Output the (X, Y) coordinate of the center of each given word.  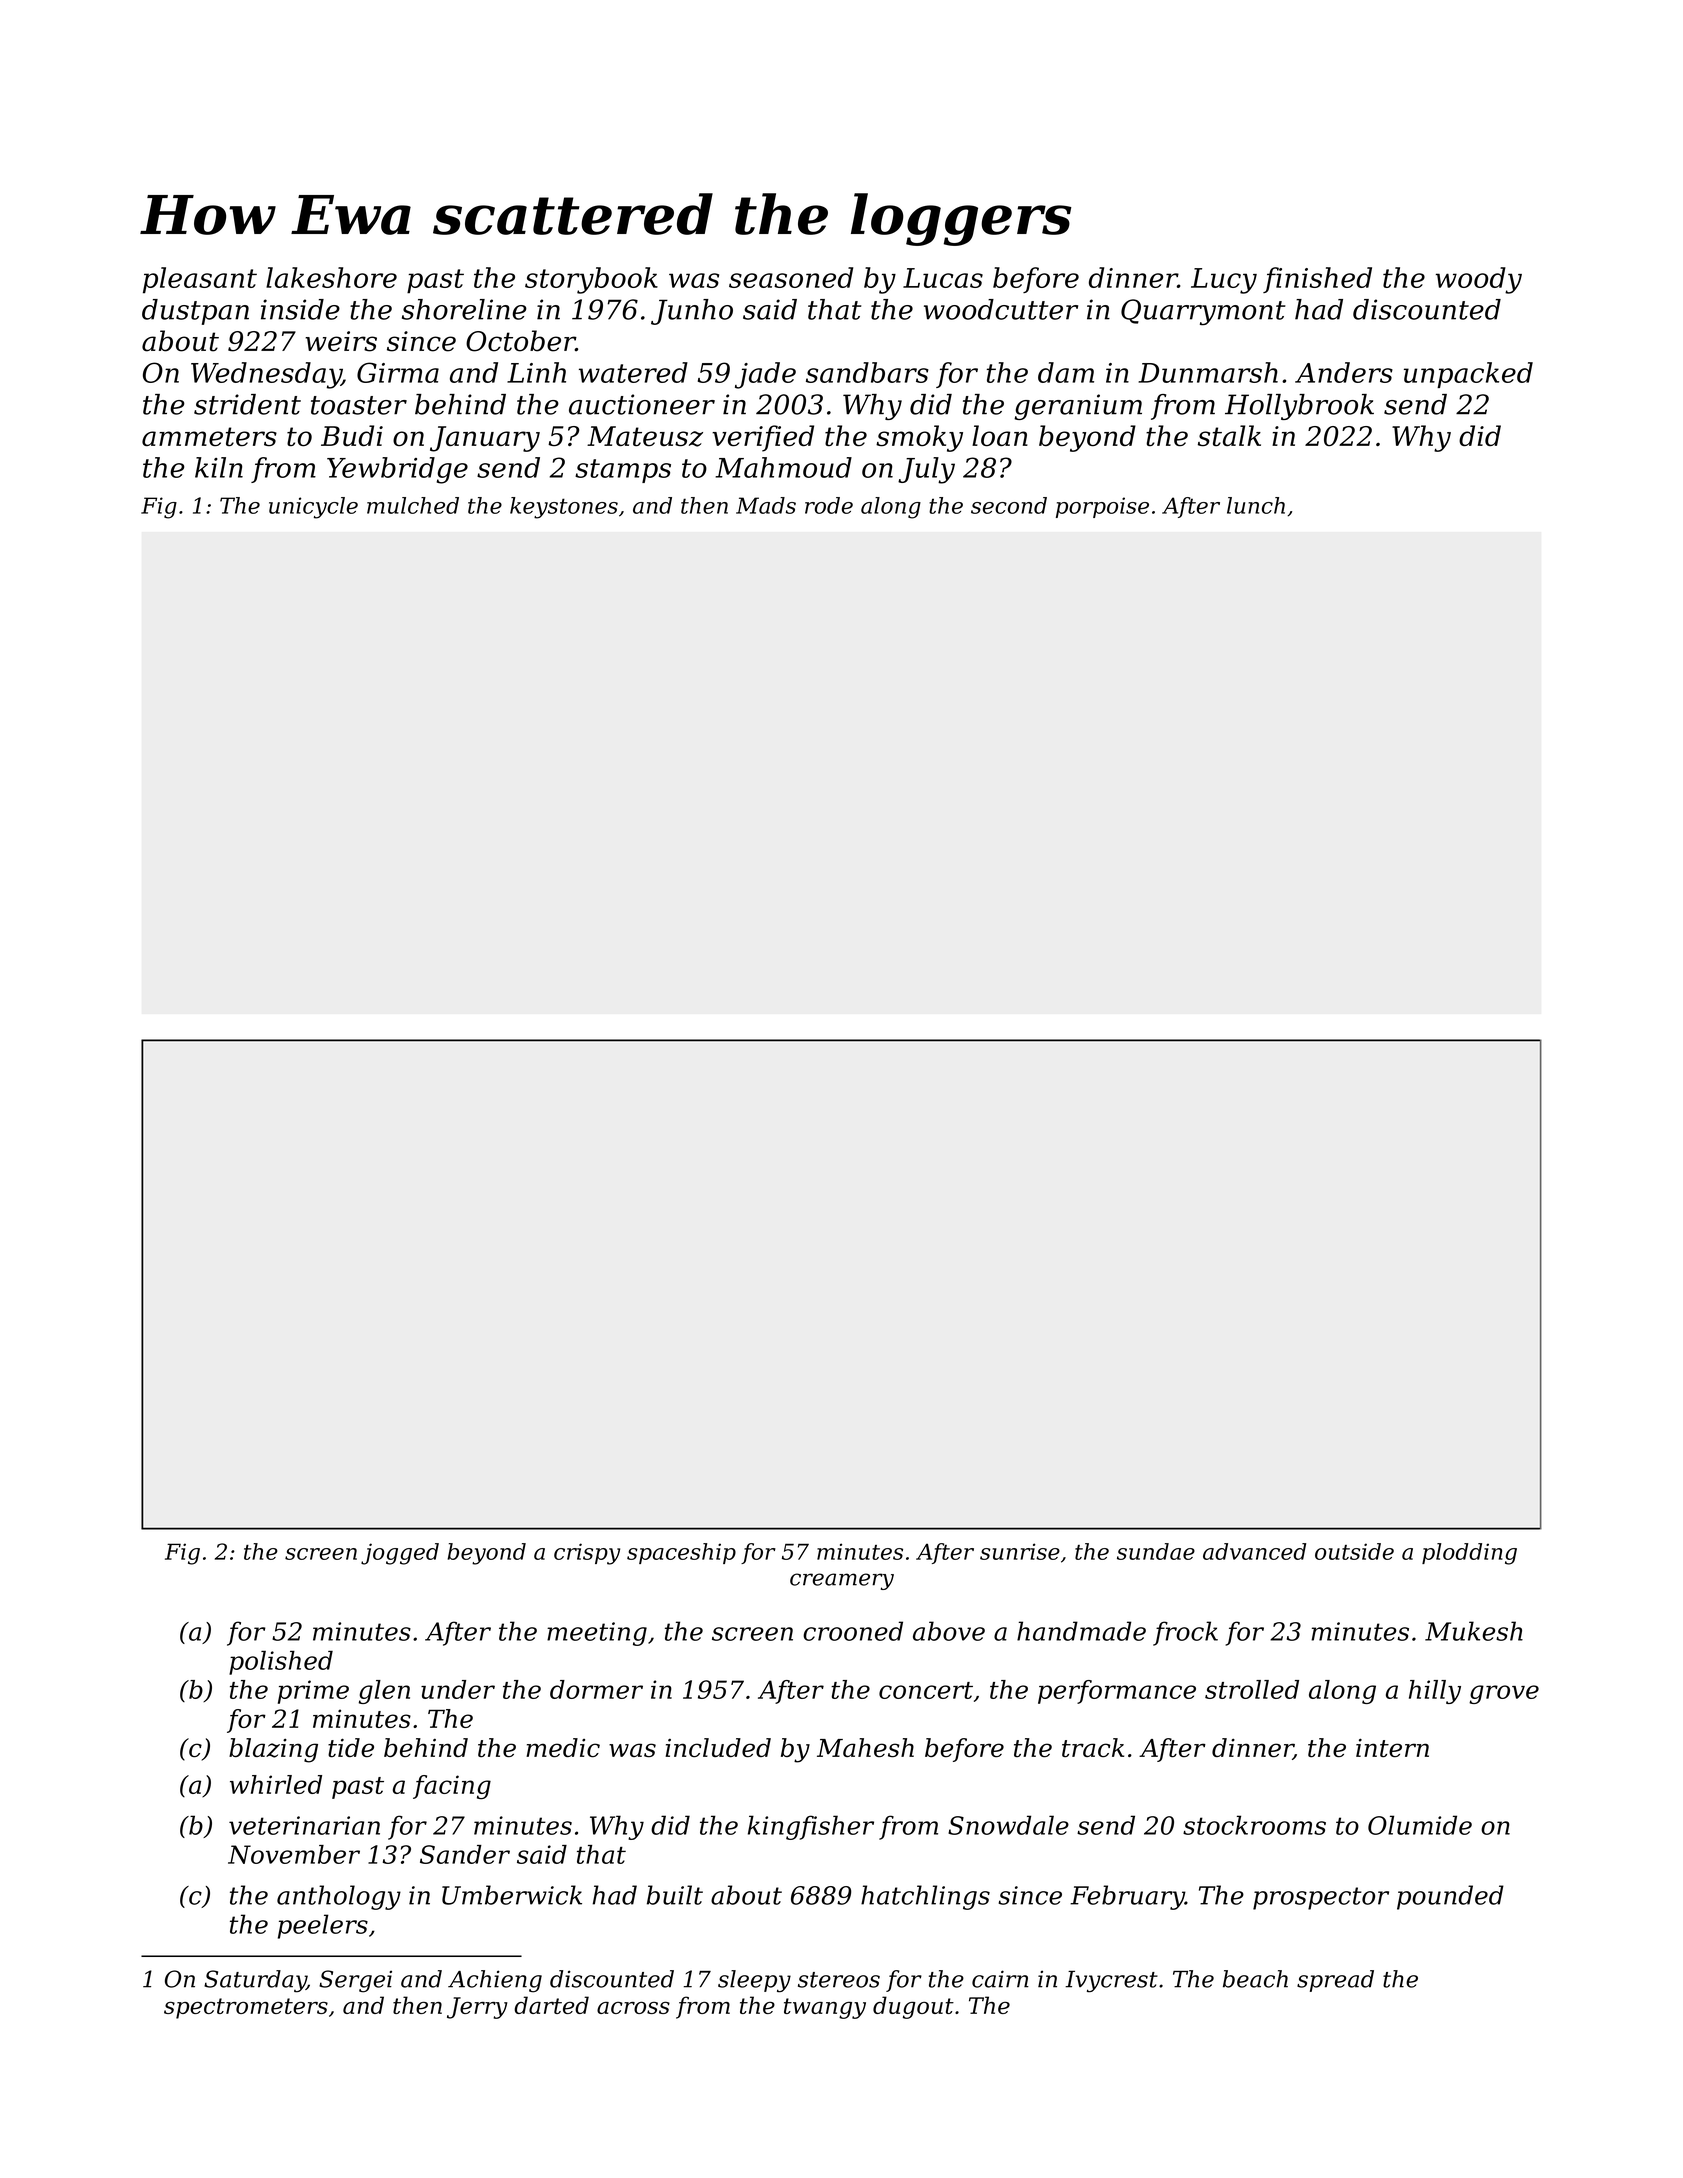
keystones (564, 508)
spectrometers (246, 2008)
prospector (1321, 1898)
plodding (1469, 1554)
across (633, 2007)
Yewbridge (397, 470)
